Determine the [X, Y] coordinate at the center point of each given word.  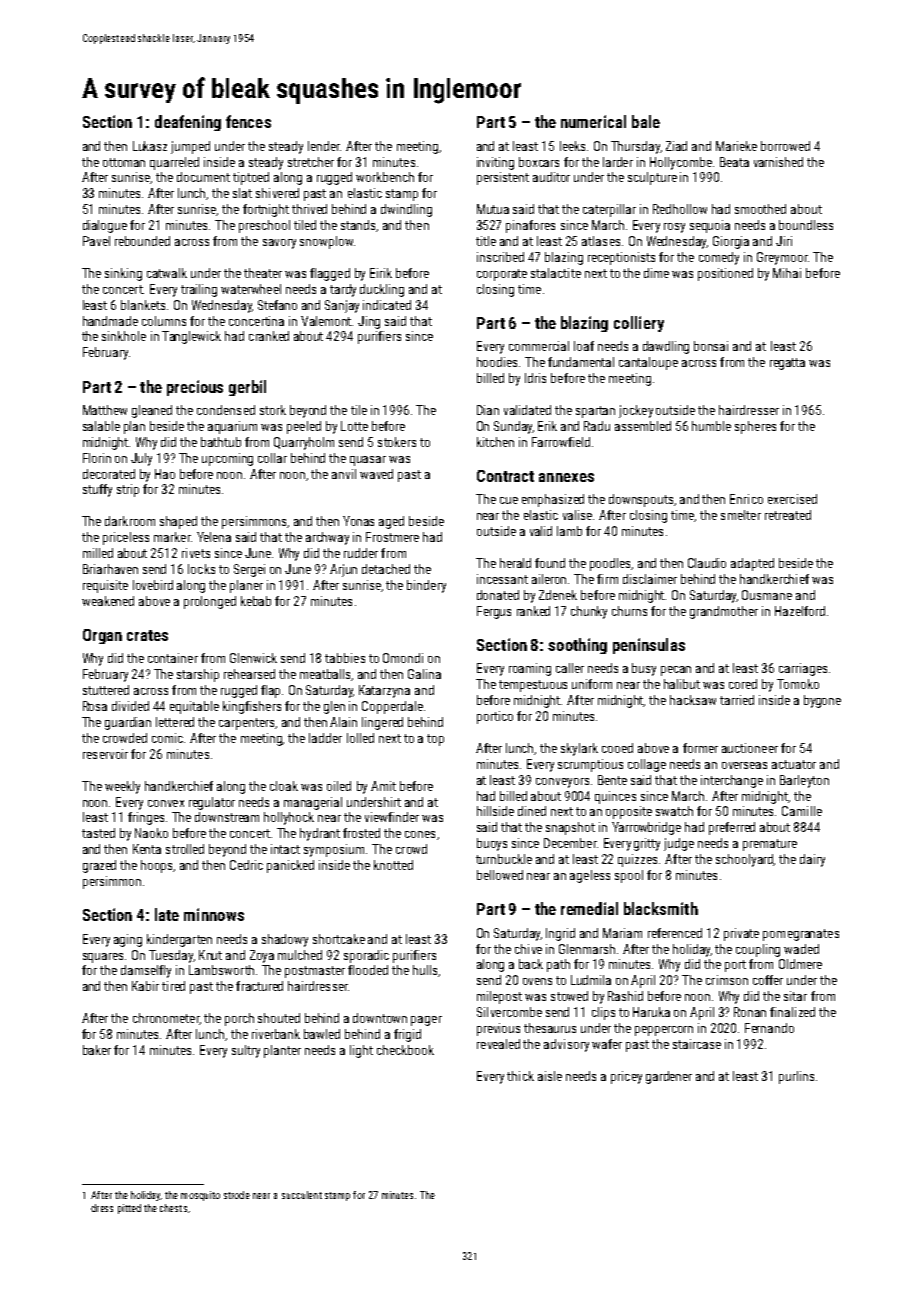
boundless [806, 225]
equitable [194, 707]
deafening [188, 123]
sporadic [366, 956]
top [435, 740]
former [700, 748]
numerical [593, 121]
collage [647, 765]
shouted [279, 1018]
